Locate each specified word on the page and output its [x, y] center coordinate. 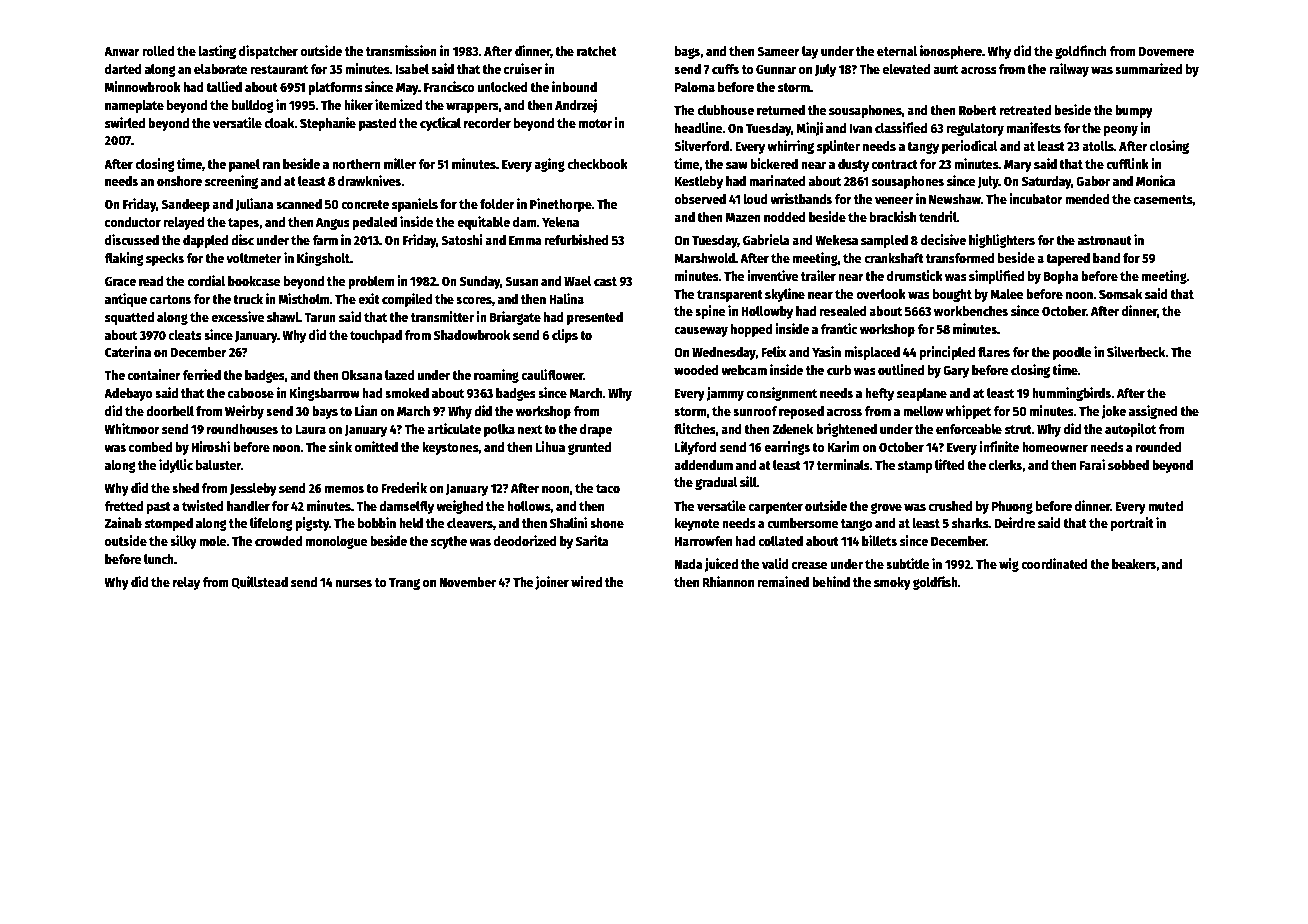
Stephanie [328, 124]
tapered [1068, 259]
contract [895, 164]
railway [1069, 70]
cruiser [523, 68]
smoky [892, 583]
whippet [968, 412]
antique [126, 300]
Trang [404, 584]
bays [325, 412]
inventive [773, 275]
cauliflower [552, 374]
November [468, 582]
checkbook [597, 164]
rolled [158, 51]
